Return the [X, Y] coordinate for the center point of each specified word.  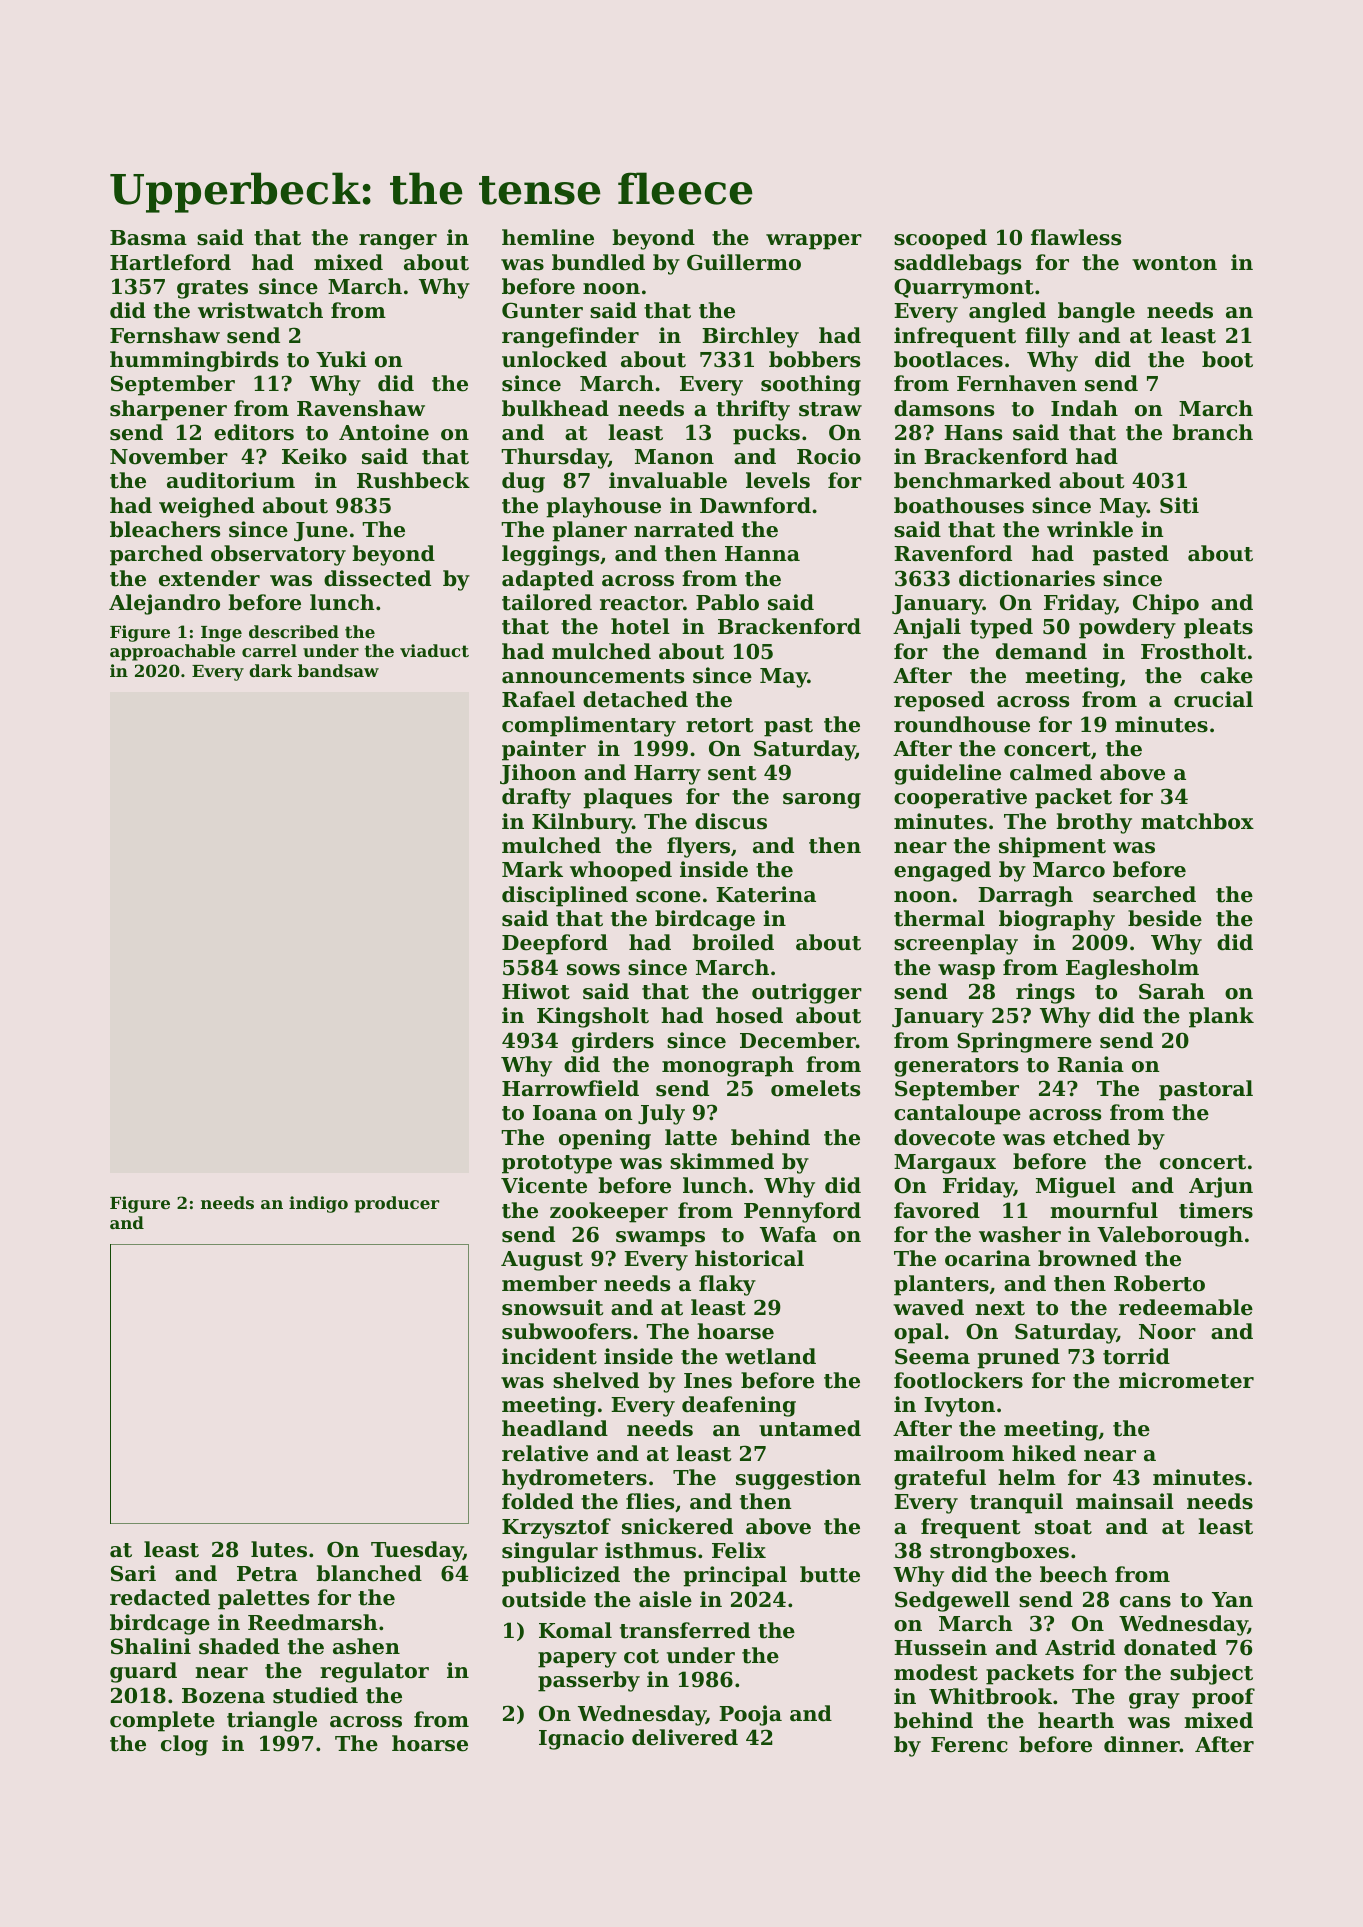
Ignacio [581, 1739]
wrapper [814, 242]
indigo [318, 1204]
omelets [815, 1088]
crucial [1213, 699]
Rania [1090, 1064]
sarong [822, 801]
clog [184, 1745]
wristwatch [260, 310]
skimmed [722, 1161]
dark [270, 670]
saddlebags [957, 264]
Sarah [1172, 991]
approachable [172, 652]
